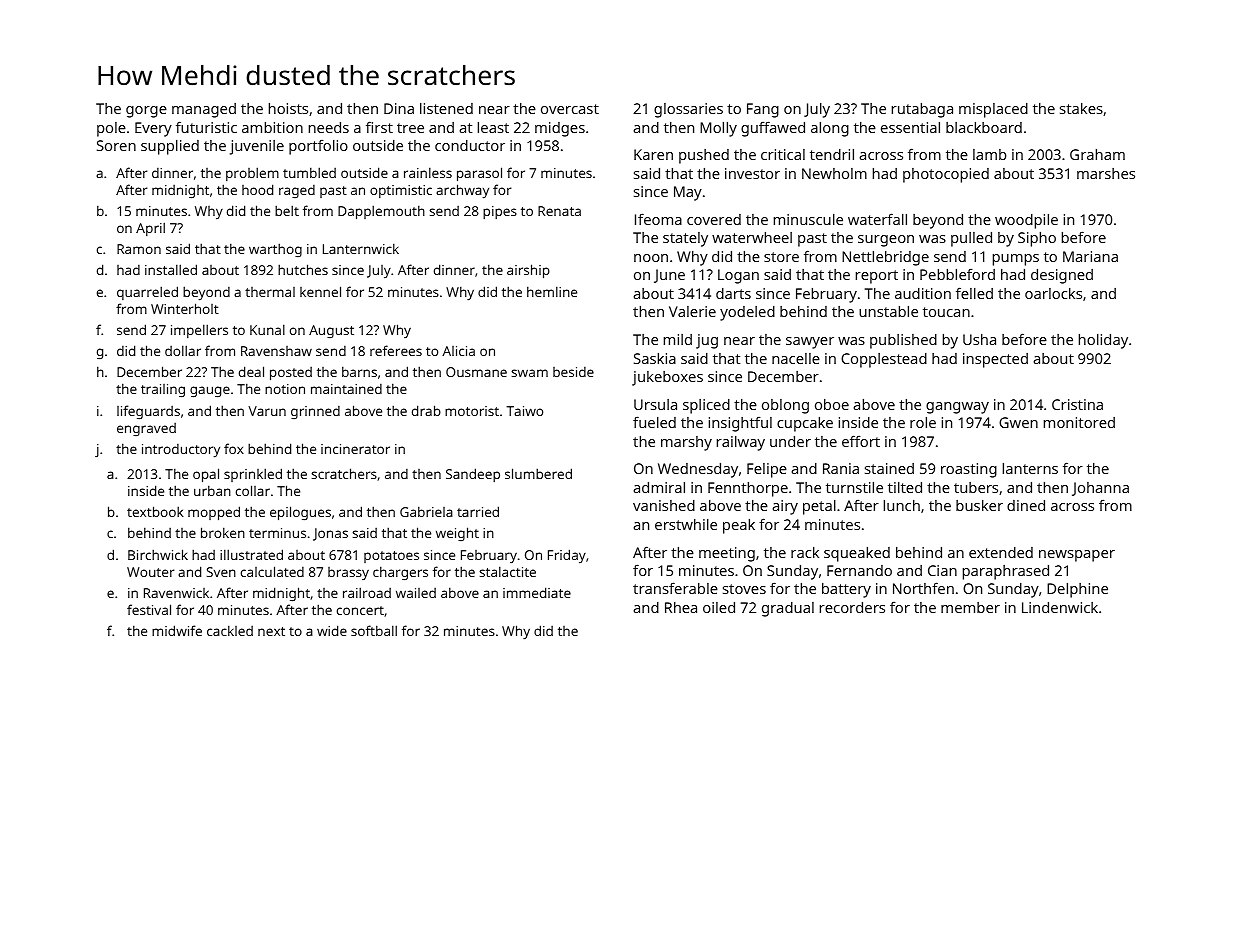 The image size is (1233, 952). What do you see at coordinates (718, 129) in the screenshot?
I see `Molly` at bounding box center [718, 129].
